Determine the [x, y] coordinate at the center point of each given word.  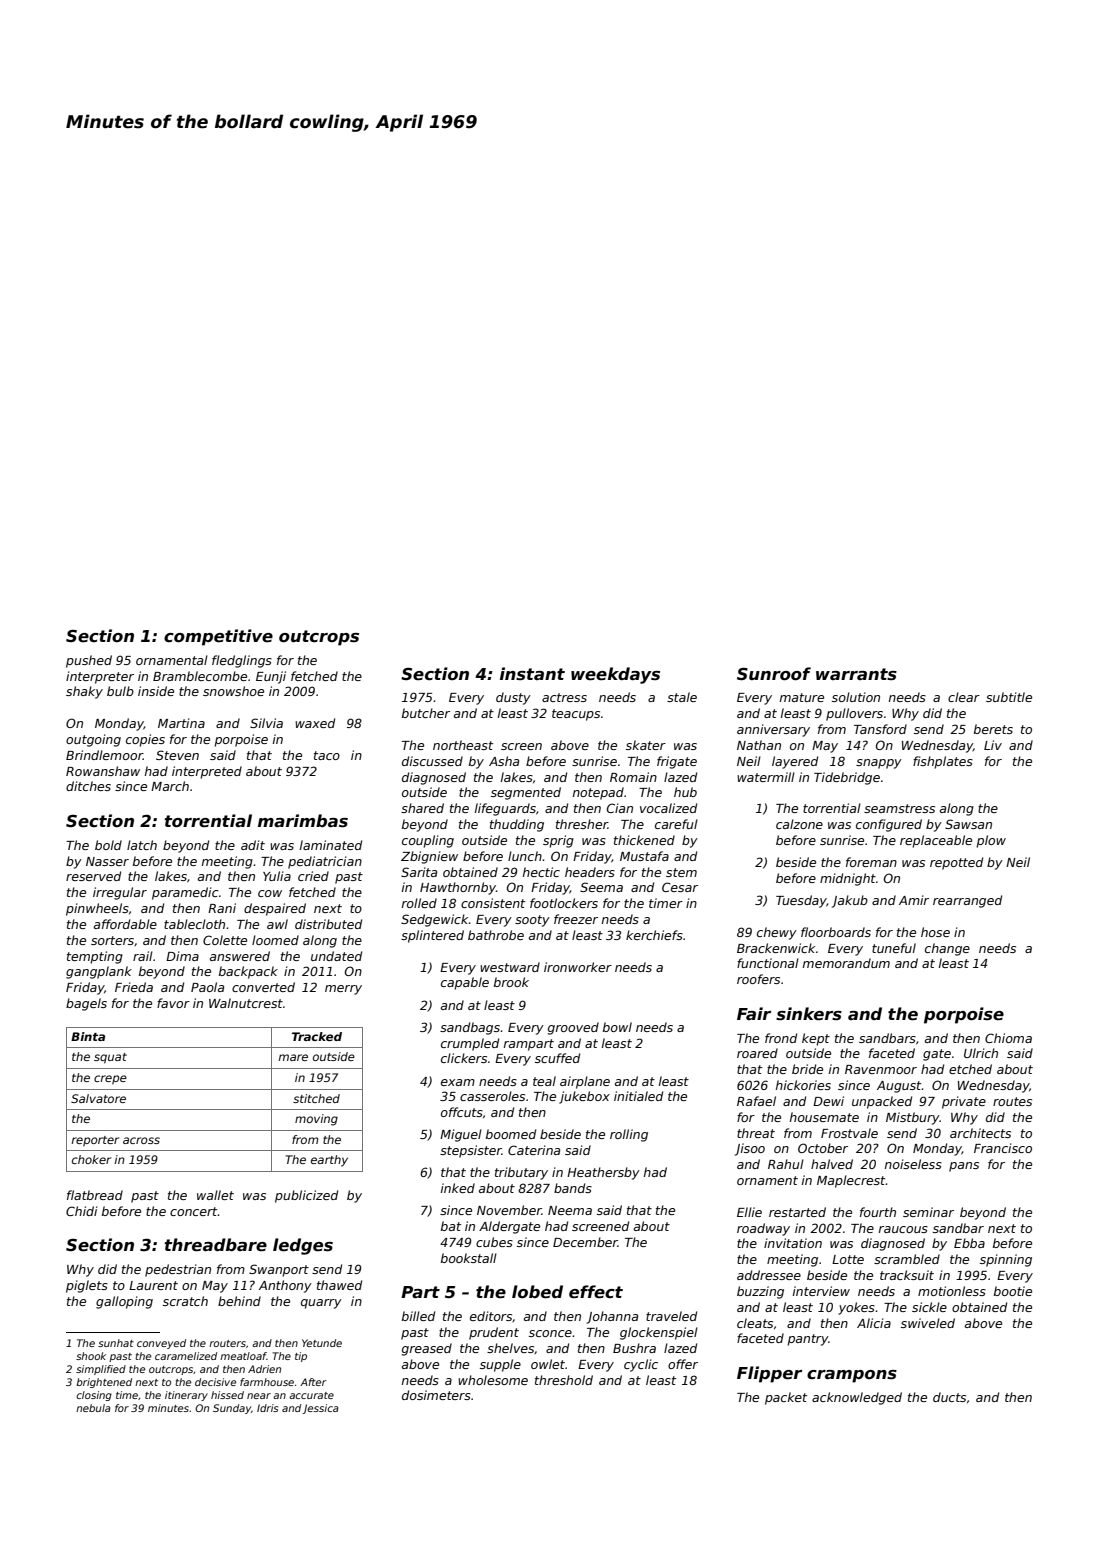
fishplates [943, 762]
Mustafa [644, 856]
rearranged [967, 901]
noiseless [913, 1164]
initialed [638, 1096]
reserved [93, 876]
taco [327, 755]
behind [239, 1301]
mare [293, 1057]
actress [564, 697]
